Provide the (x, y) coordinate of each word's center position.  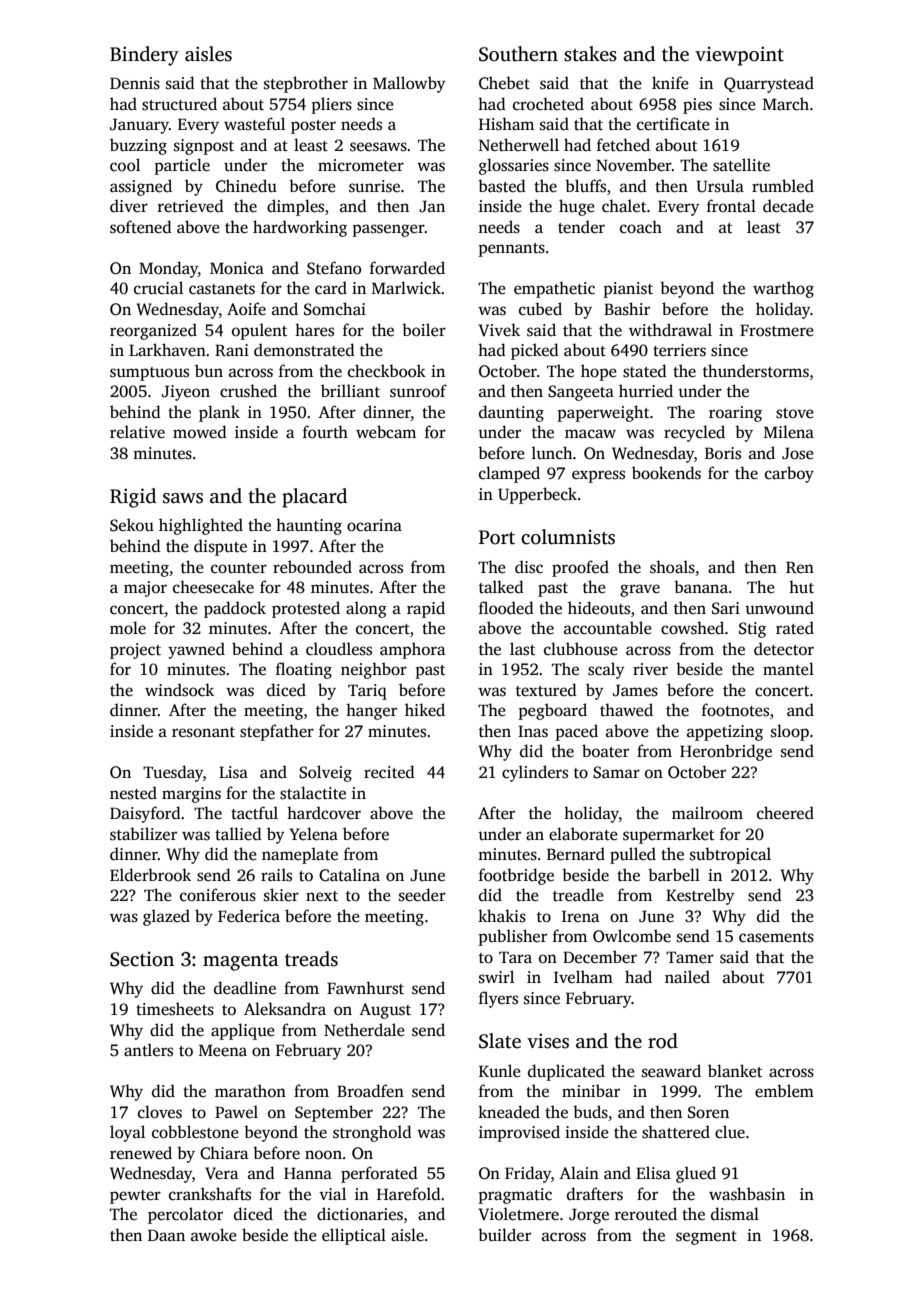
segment (706, 1238)
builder (504, 1234)
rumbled (783, 186)
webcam (386, 432)
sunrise (374, 186)
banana (701, 586)
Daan (166, 1235)
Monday (168, 269)
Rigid (133, 498)
